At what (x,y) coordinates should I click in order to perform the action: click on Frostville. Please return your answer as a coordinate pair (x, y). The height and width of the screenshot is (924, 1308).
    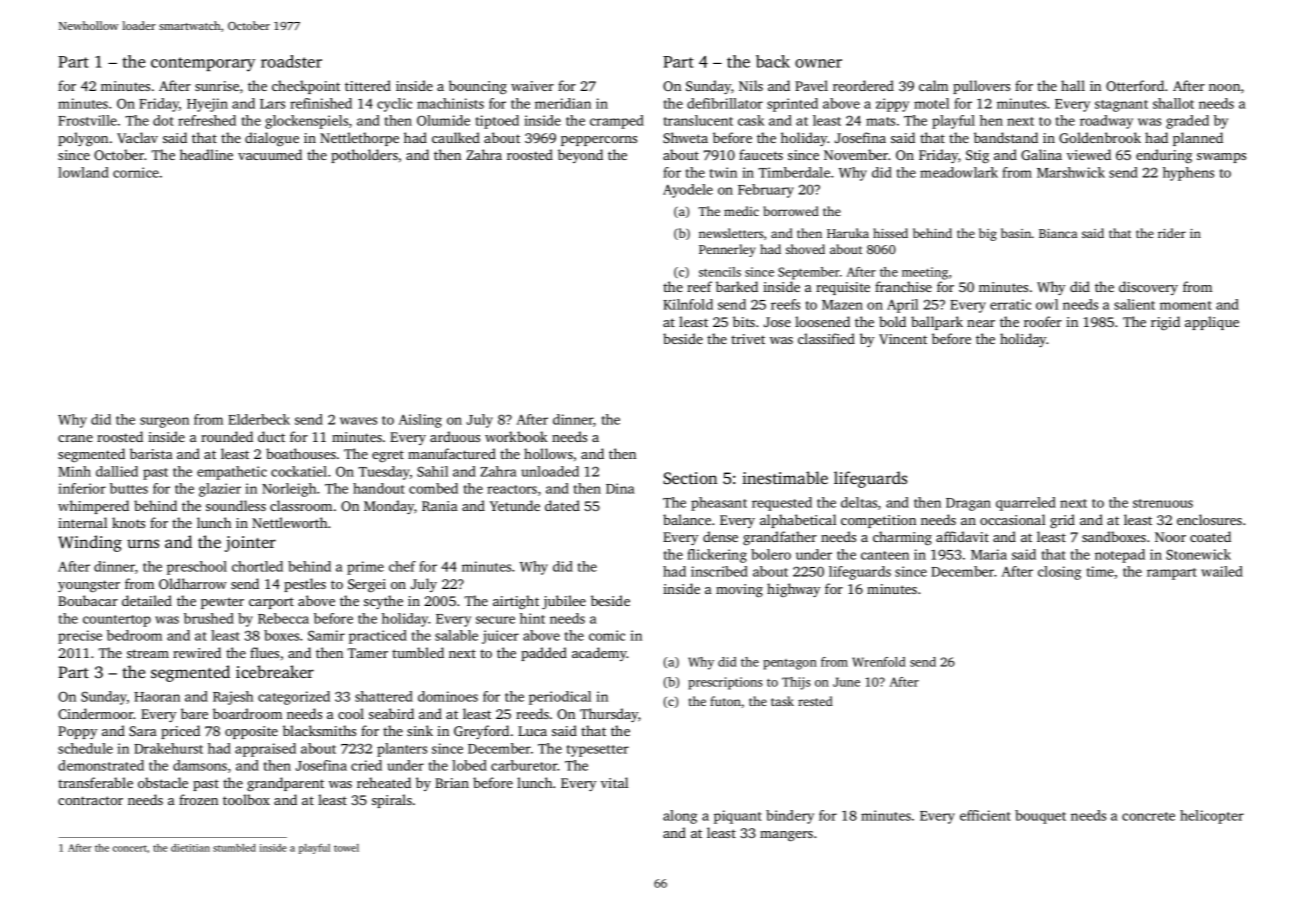
    Looking at the image, I should click on (87, 120).
